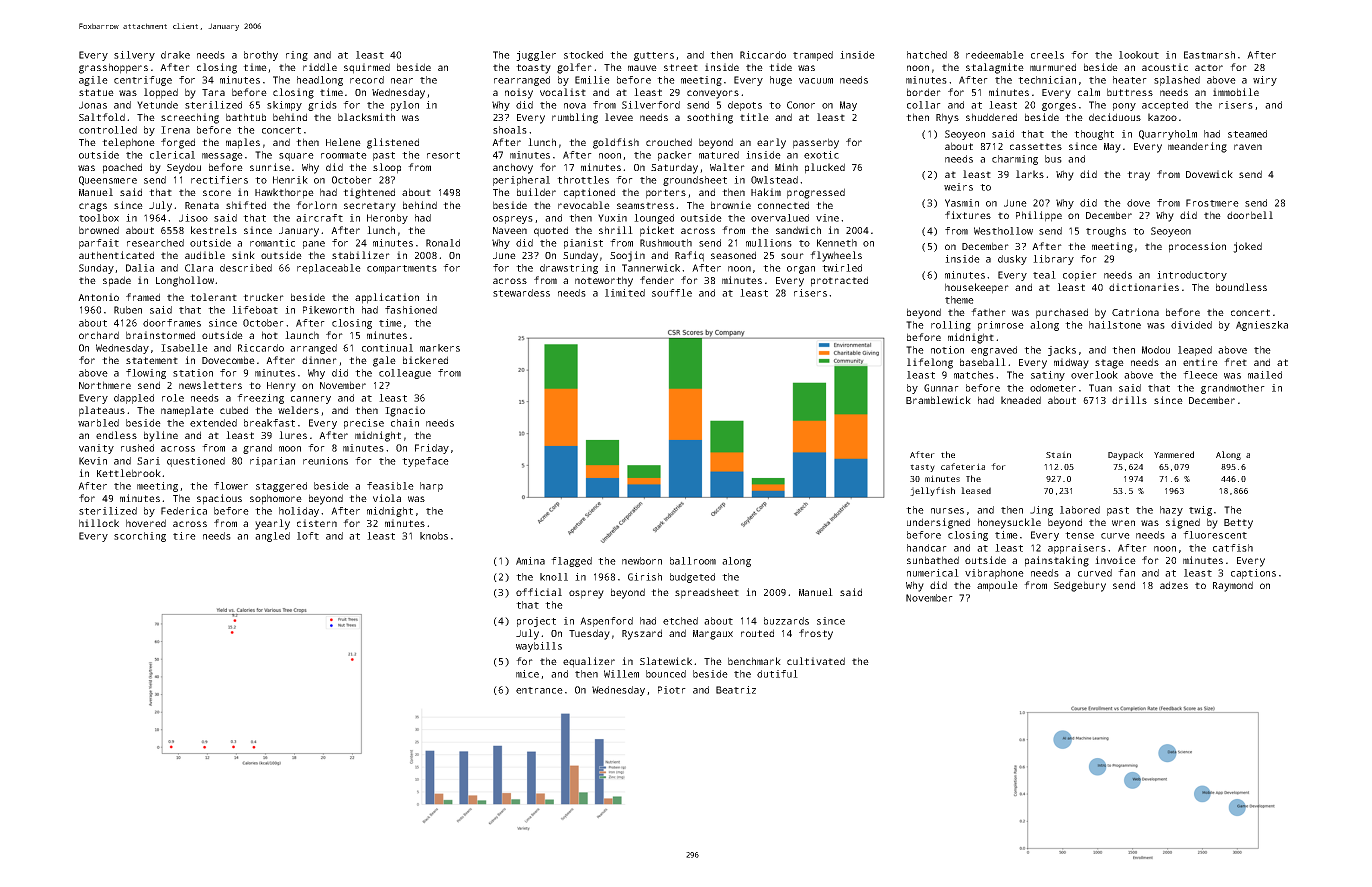  I want to click on Ruben, so click(128, 310).
